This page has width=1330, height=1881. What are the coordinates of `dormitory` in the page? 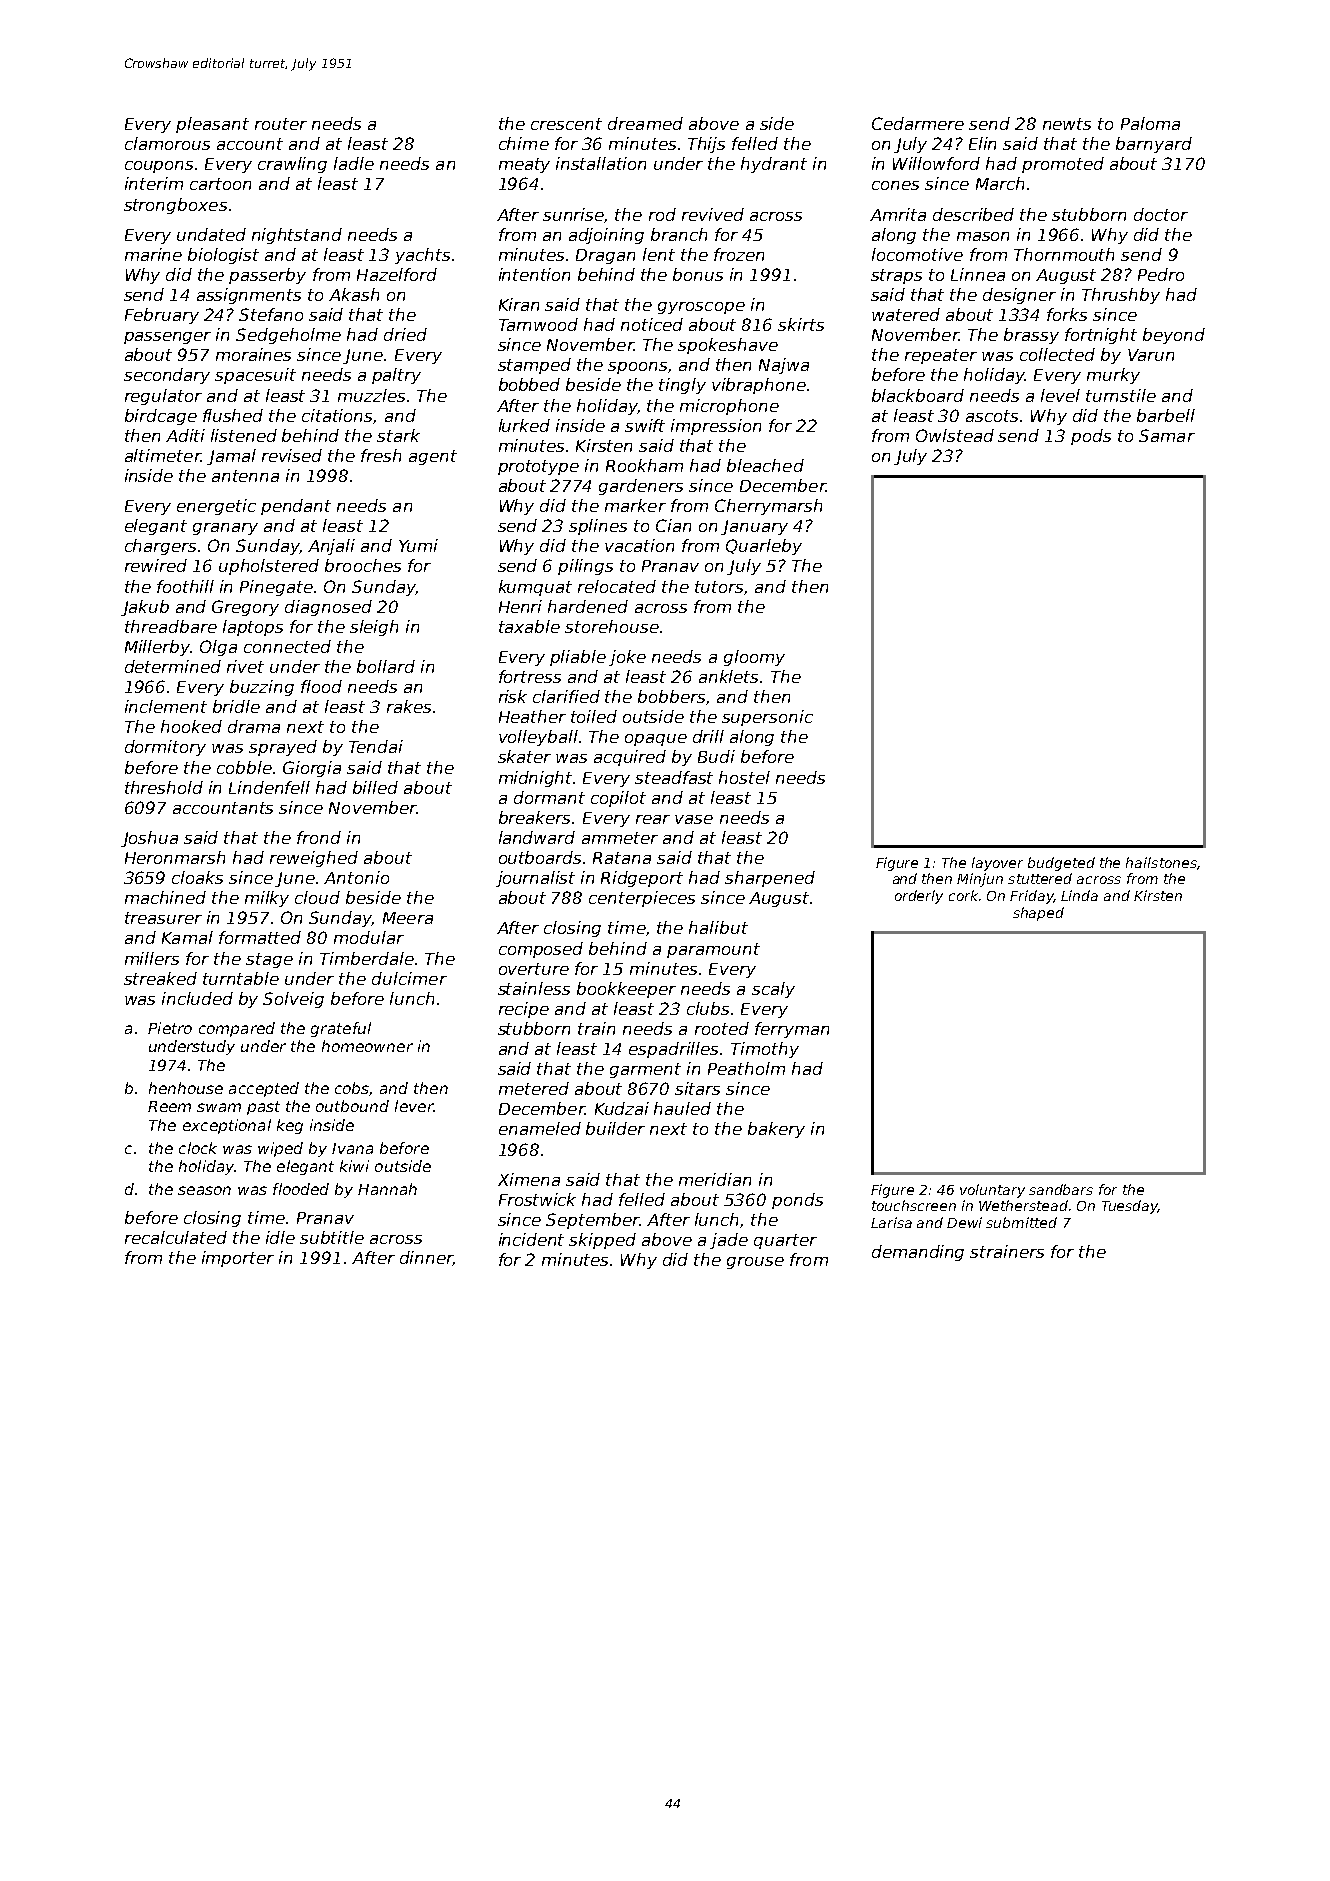 It's located at (165, 748).
